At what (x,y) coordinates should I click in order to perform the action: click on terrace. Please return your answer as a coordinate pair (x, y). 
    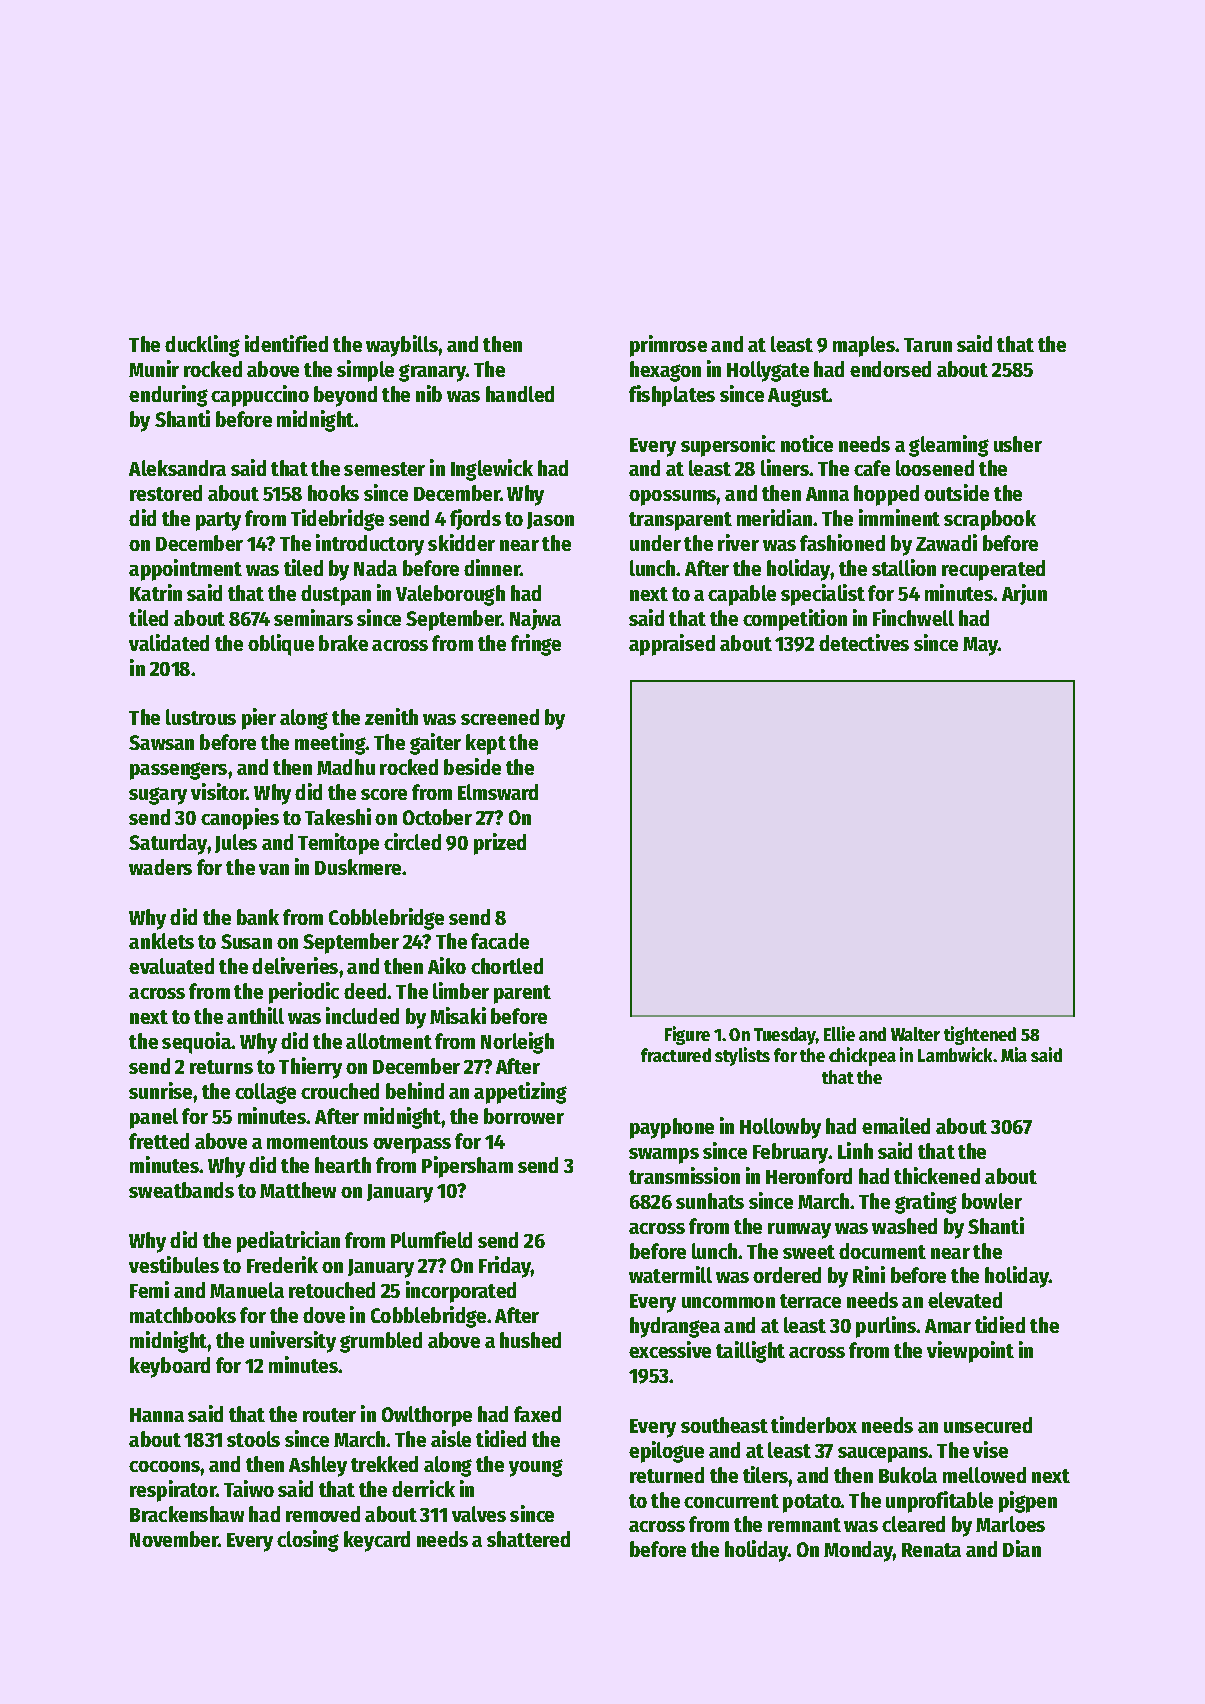
    Looking at the image, I should click on (810, 1301).
